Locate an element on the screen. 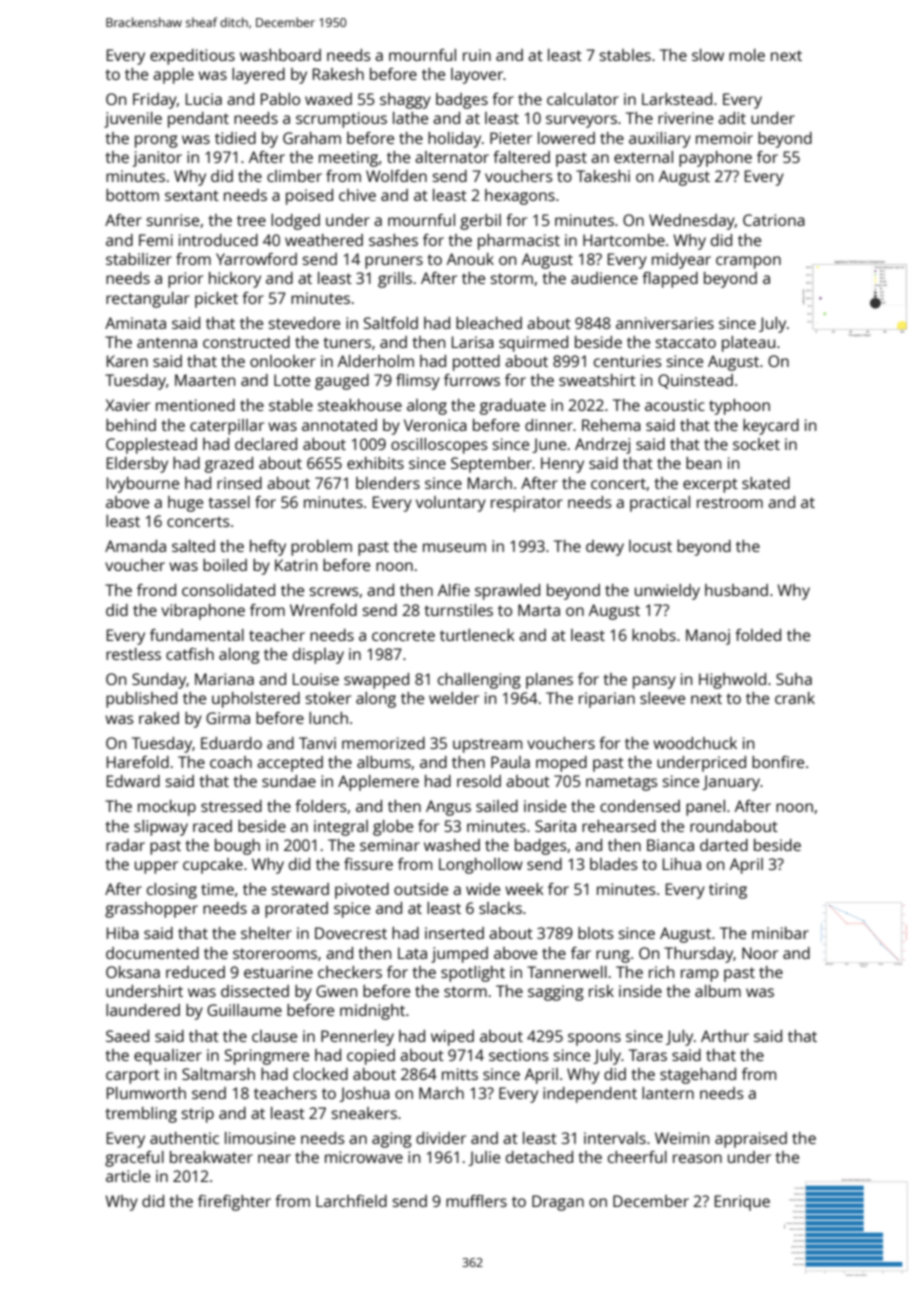 The height and width of the screenshot is (1308, 924). stagehand is located at coordinates (698, 1076).
